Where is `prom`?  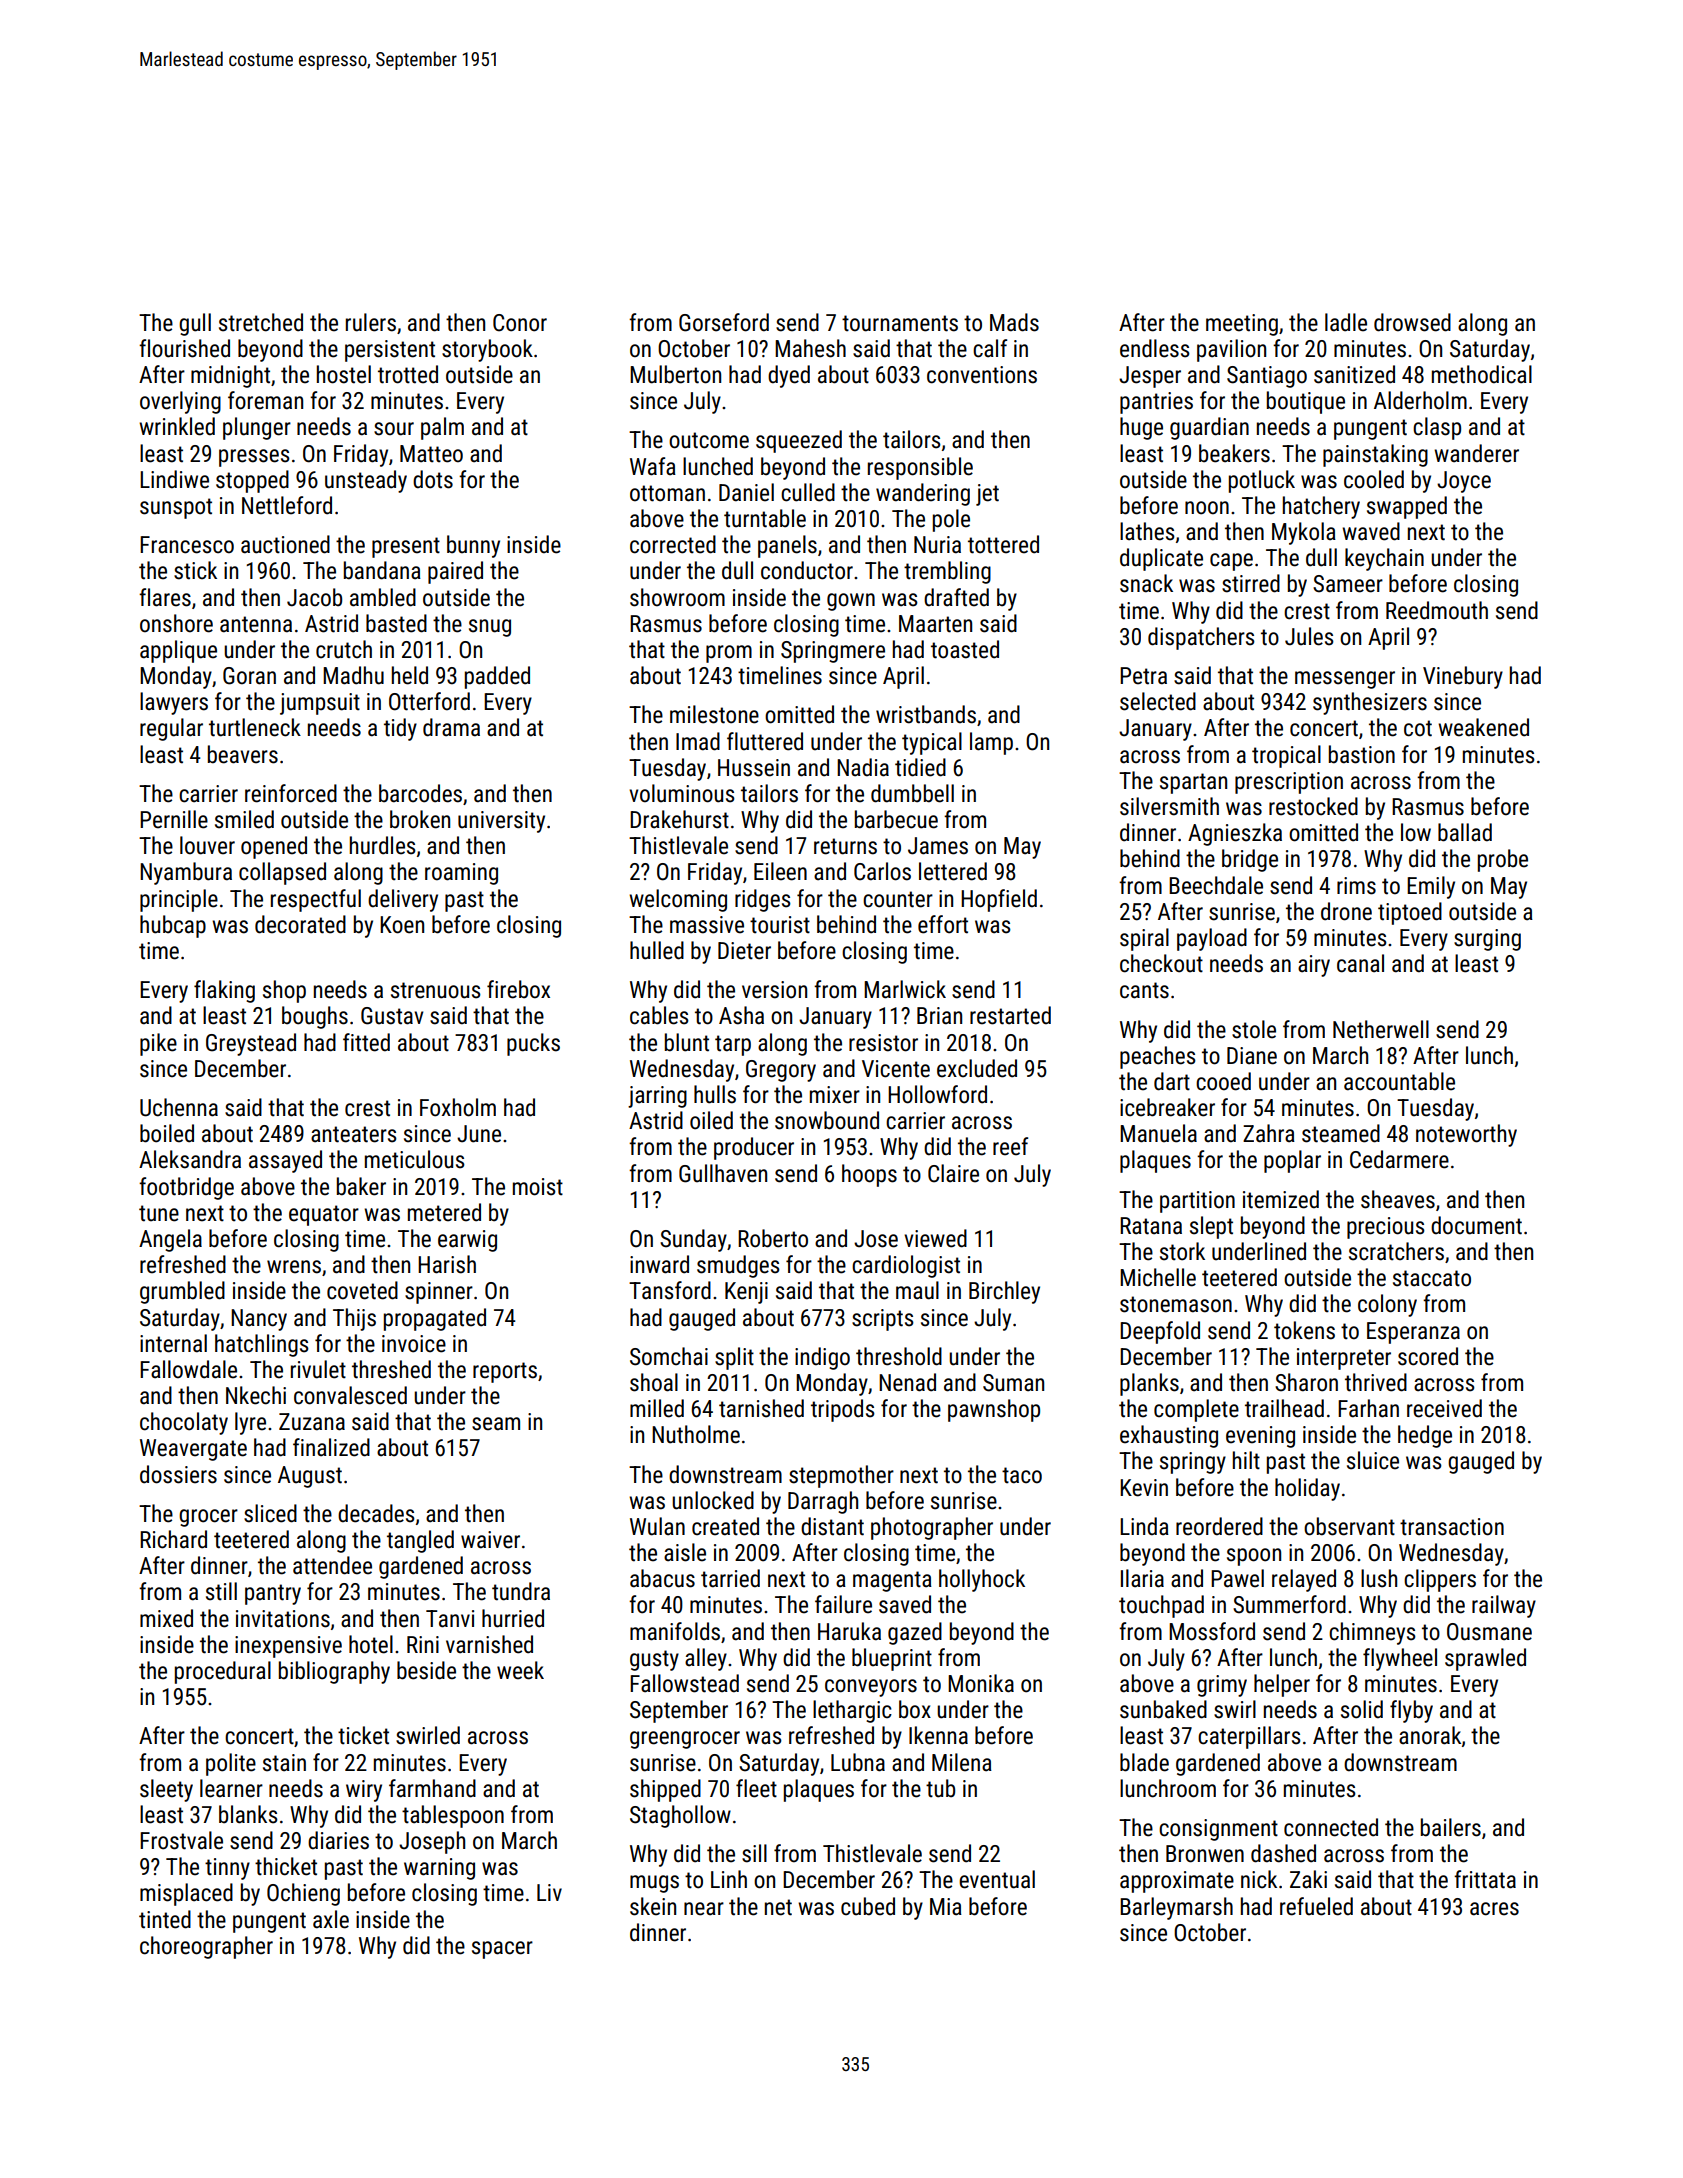
prom is located at coordinates (729, 654).
